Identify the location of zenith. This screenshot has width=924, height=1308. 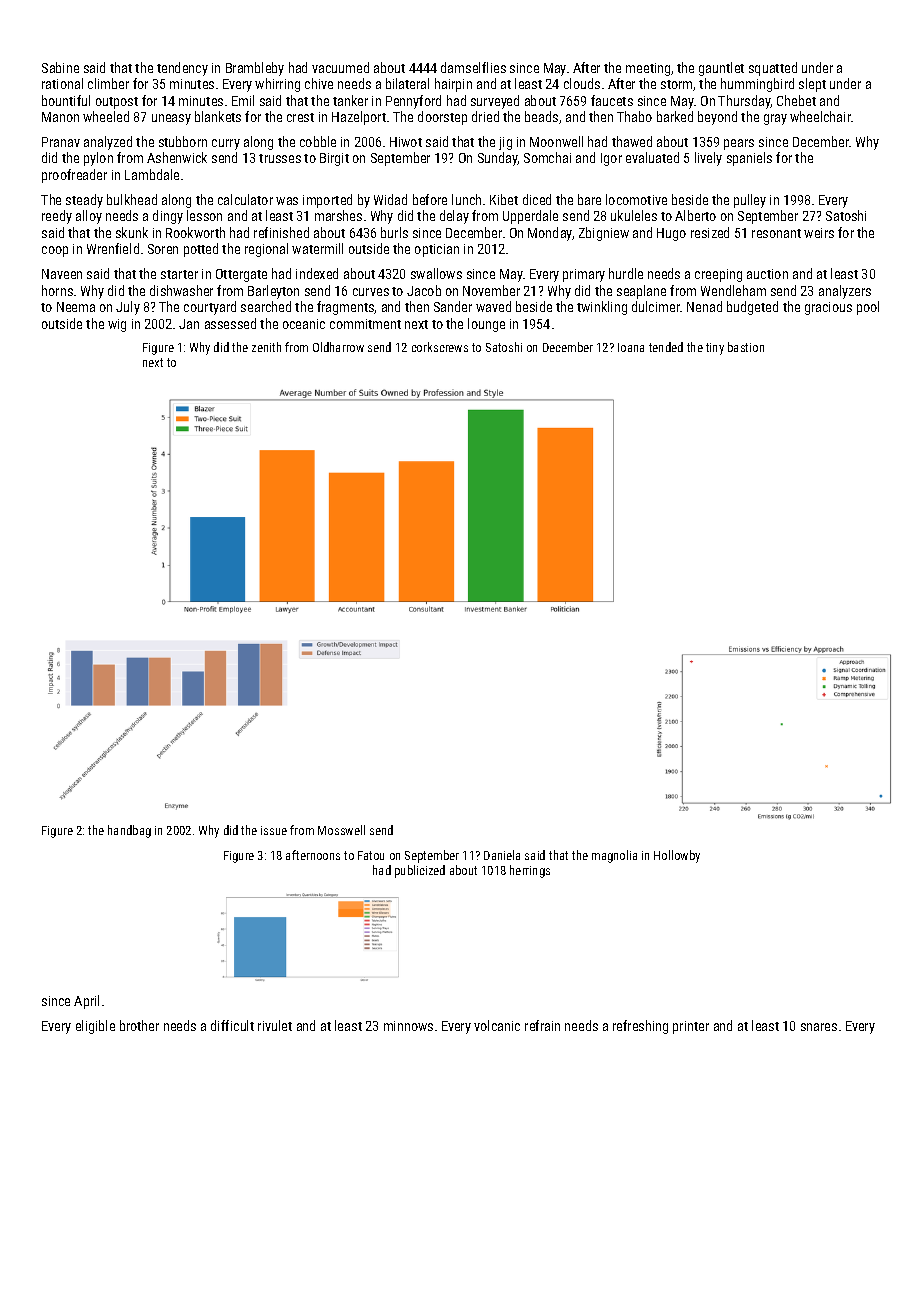
(266, 347).
